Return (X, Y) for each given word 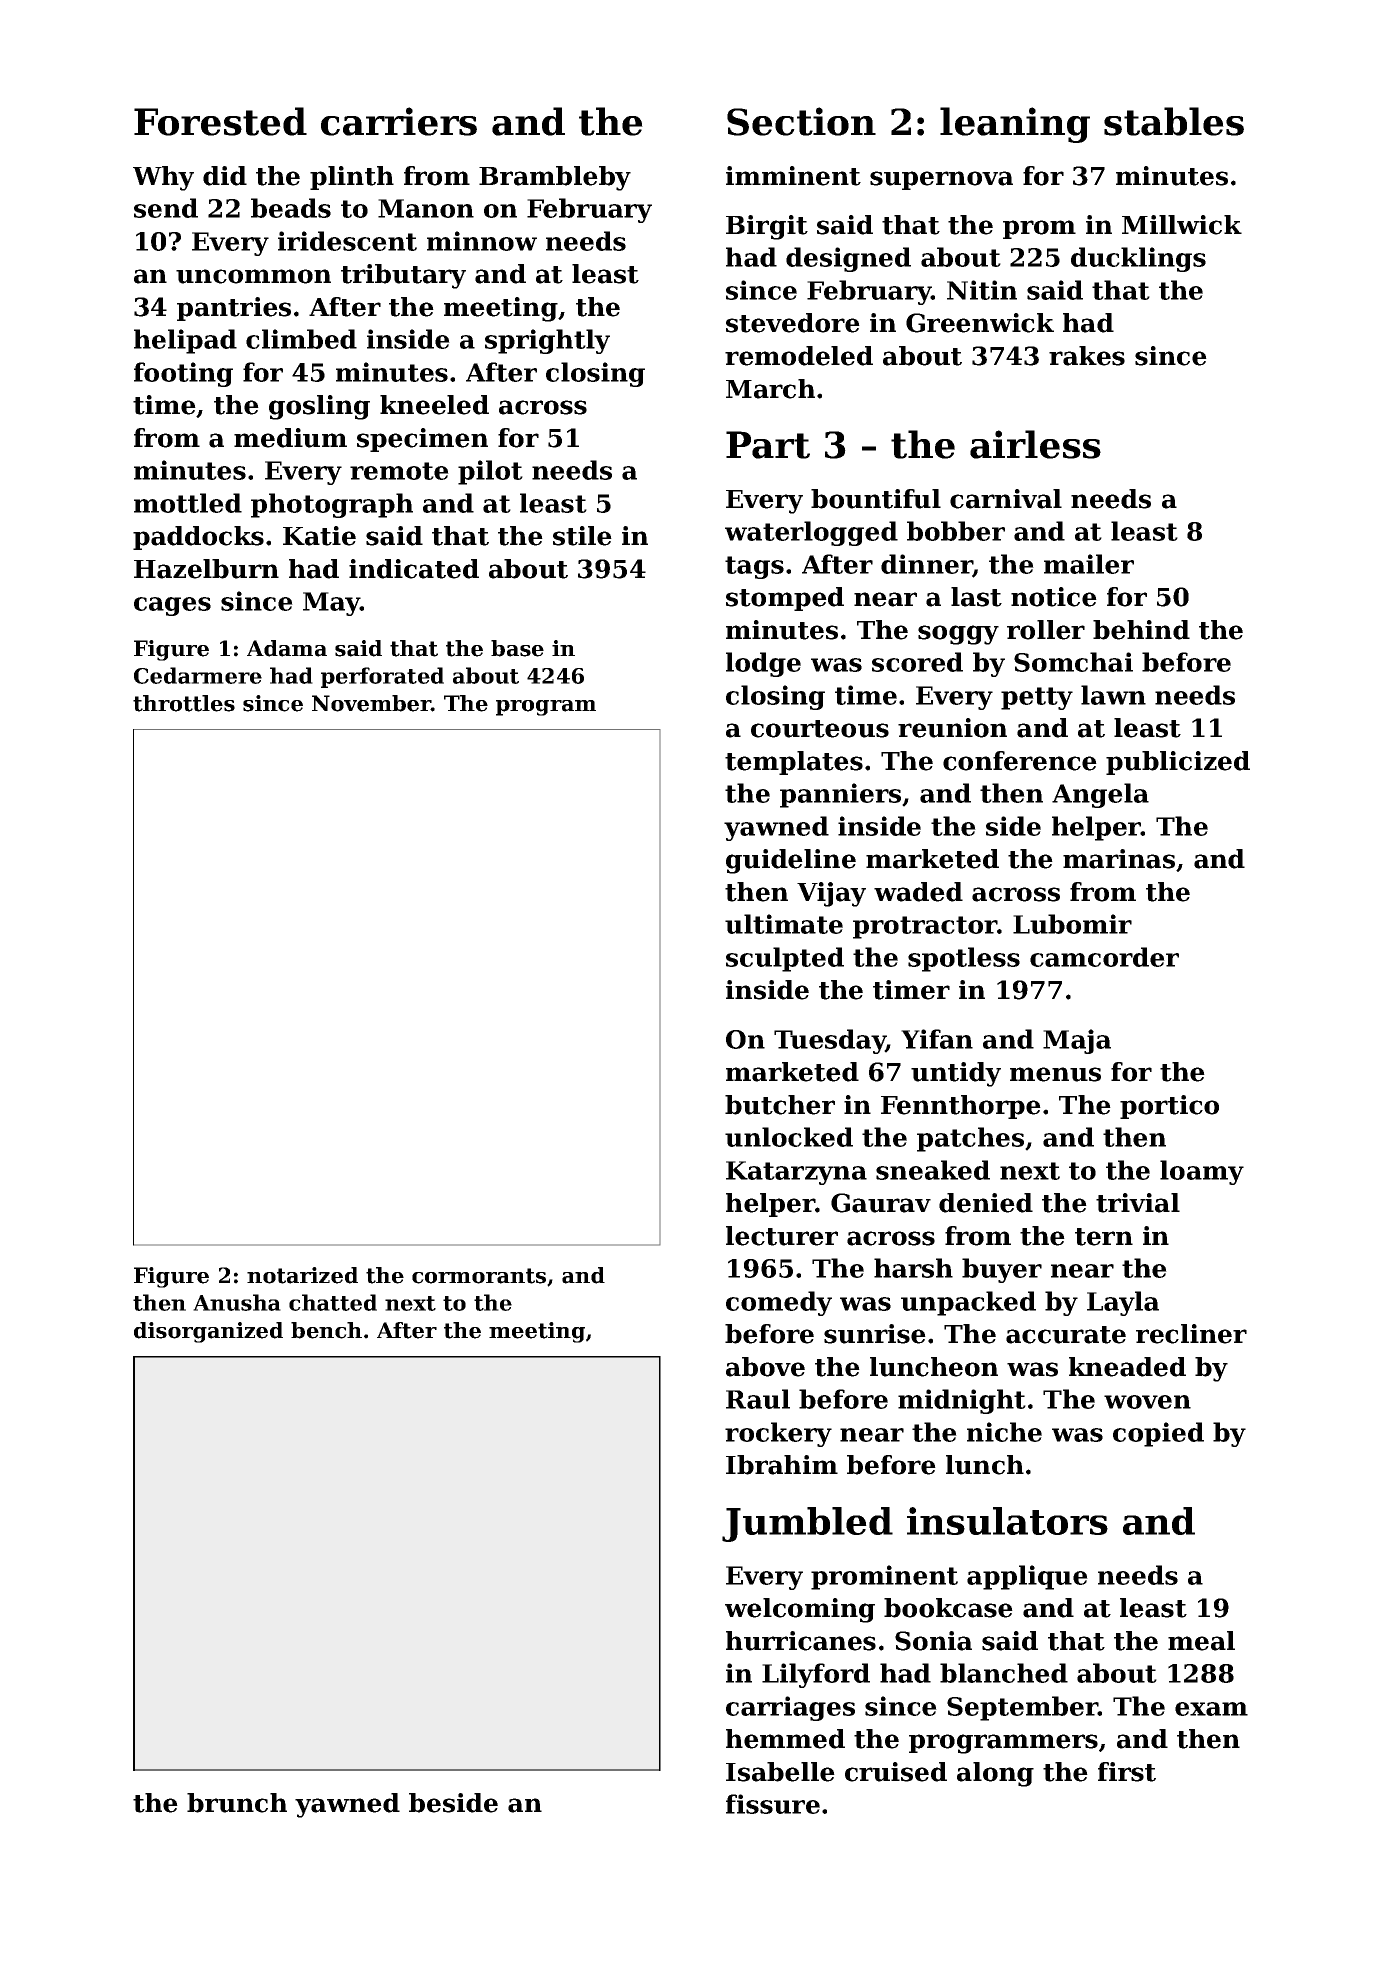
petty (1037, 698)
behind (1141, 630)
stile (582, 536)
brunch (237, 1803)
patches (970, 1139)
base (517, 648)
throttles (184, 703)
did (225, 176)
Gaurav (881, 1203)
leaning (1015, 125)
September (1022, 1708)
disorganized (208, 1332)
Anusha (237, 1302)
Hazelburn (206, 569)
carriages (790, 1708)
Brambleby (555, 178)
